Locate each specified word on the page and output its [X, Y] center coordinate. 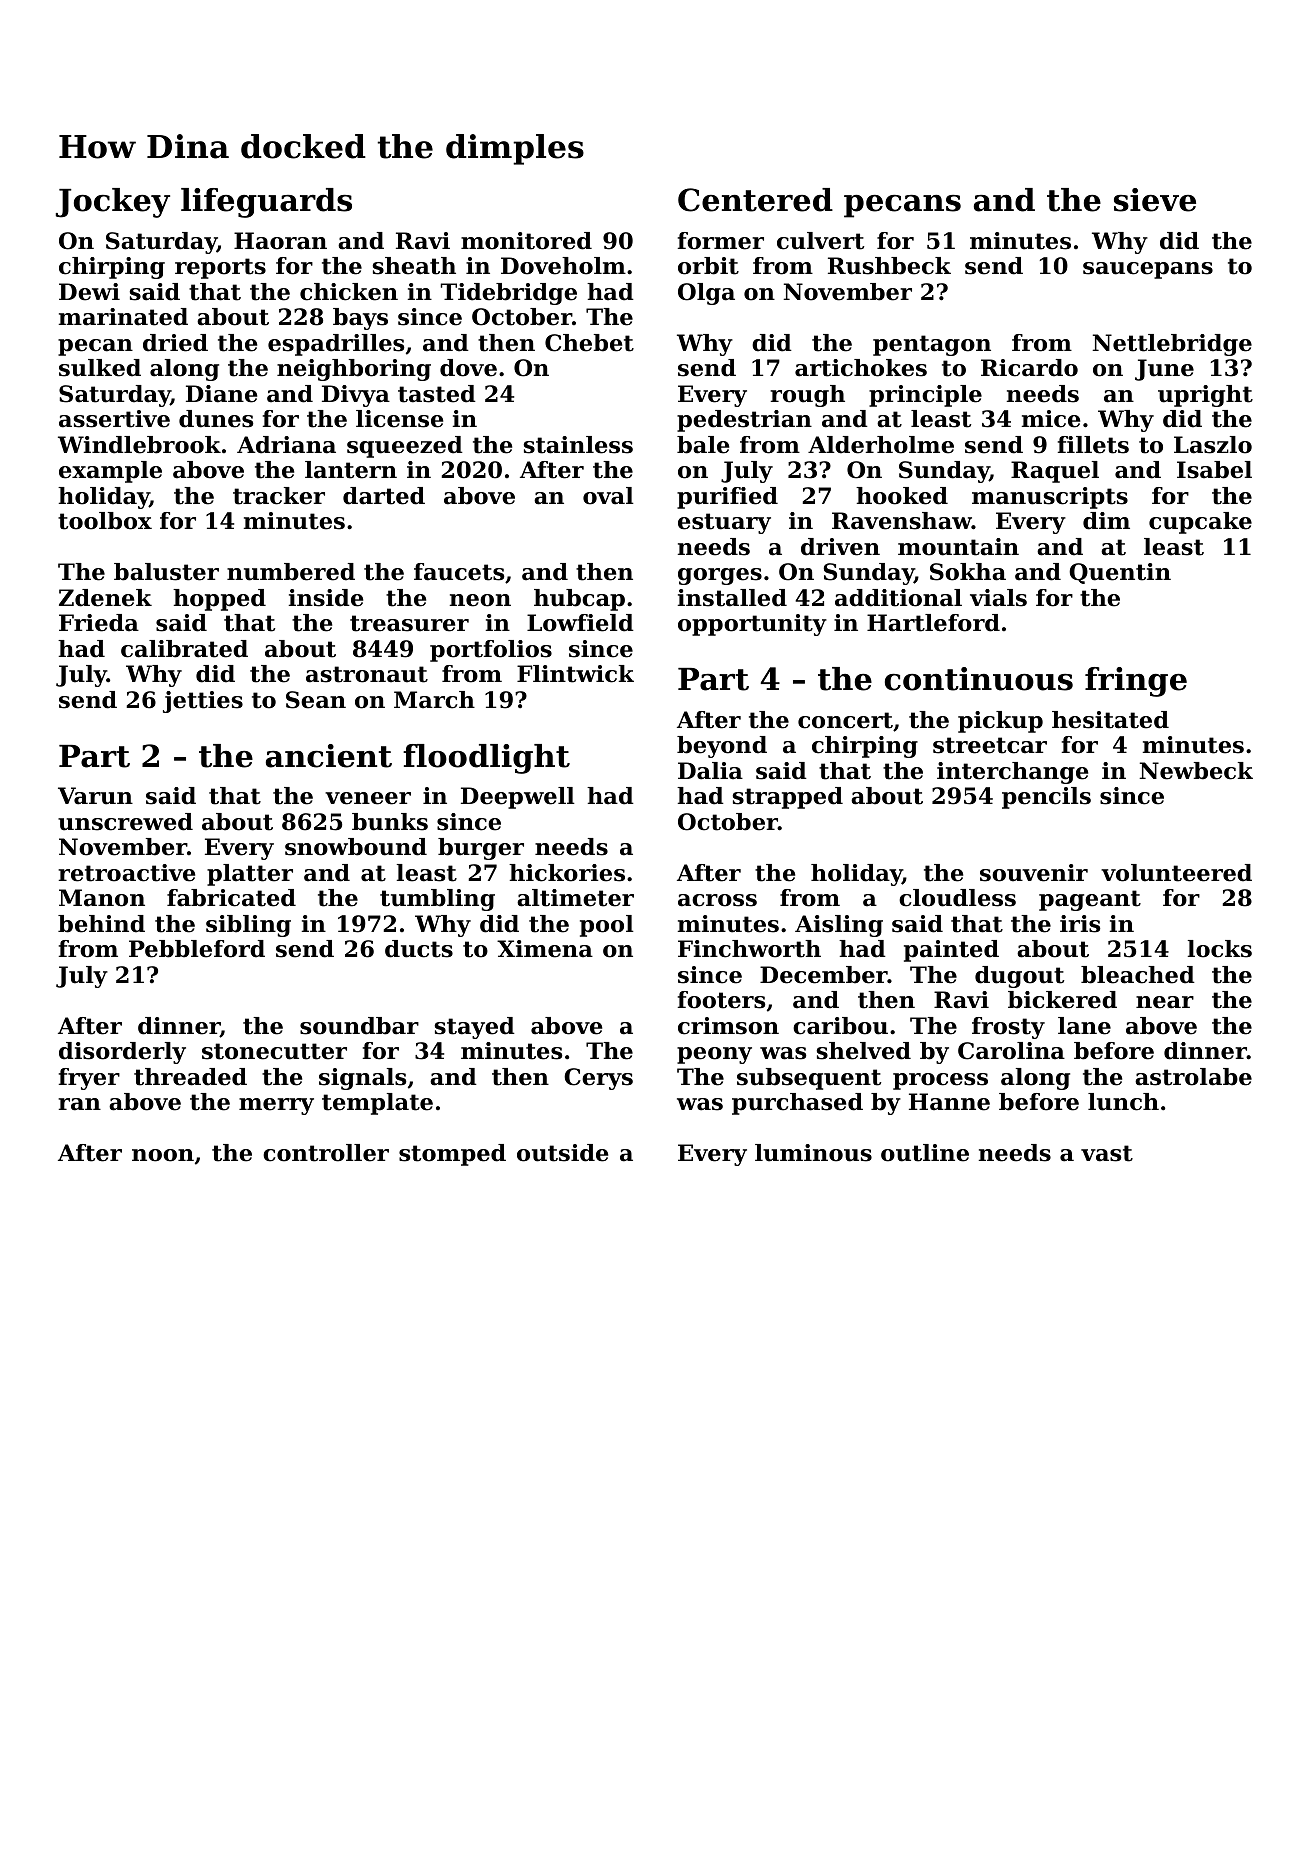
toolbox [105, 521]
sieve [1155, 200]
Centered [755, 200]
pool [607, 926]
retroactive [126, 873]
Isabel [1214, 470]
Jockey [113, 203]
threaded [190, 1077]
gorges [720, 576]
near [1165, 1002]
